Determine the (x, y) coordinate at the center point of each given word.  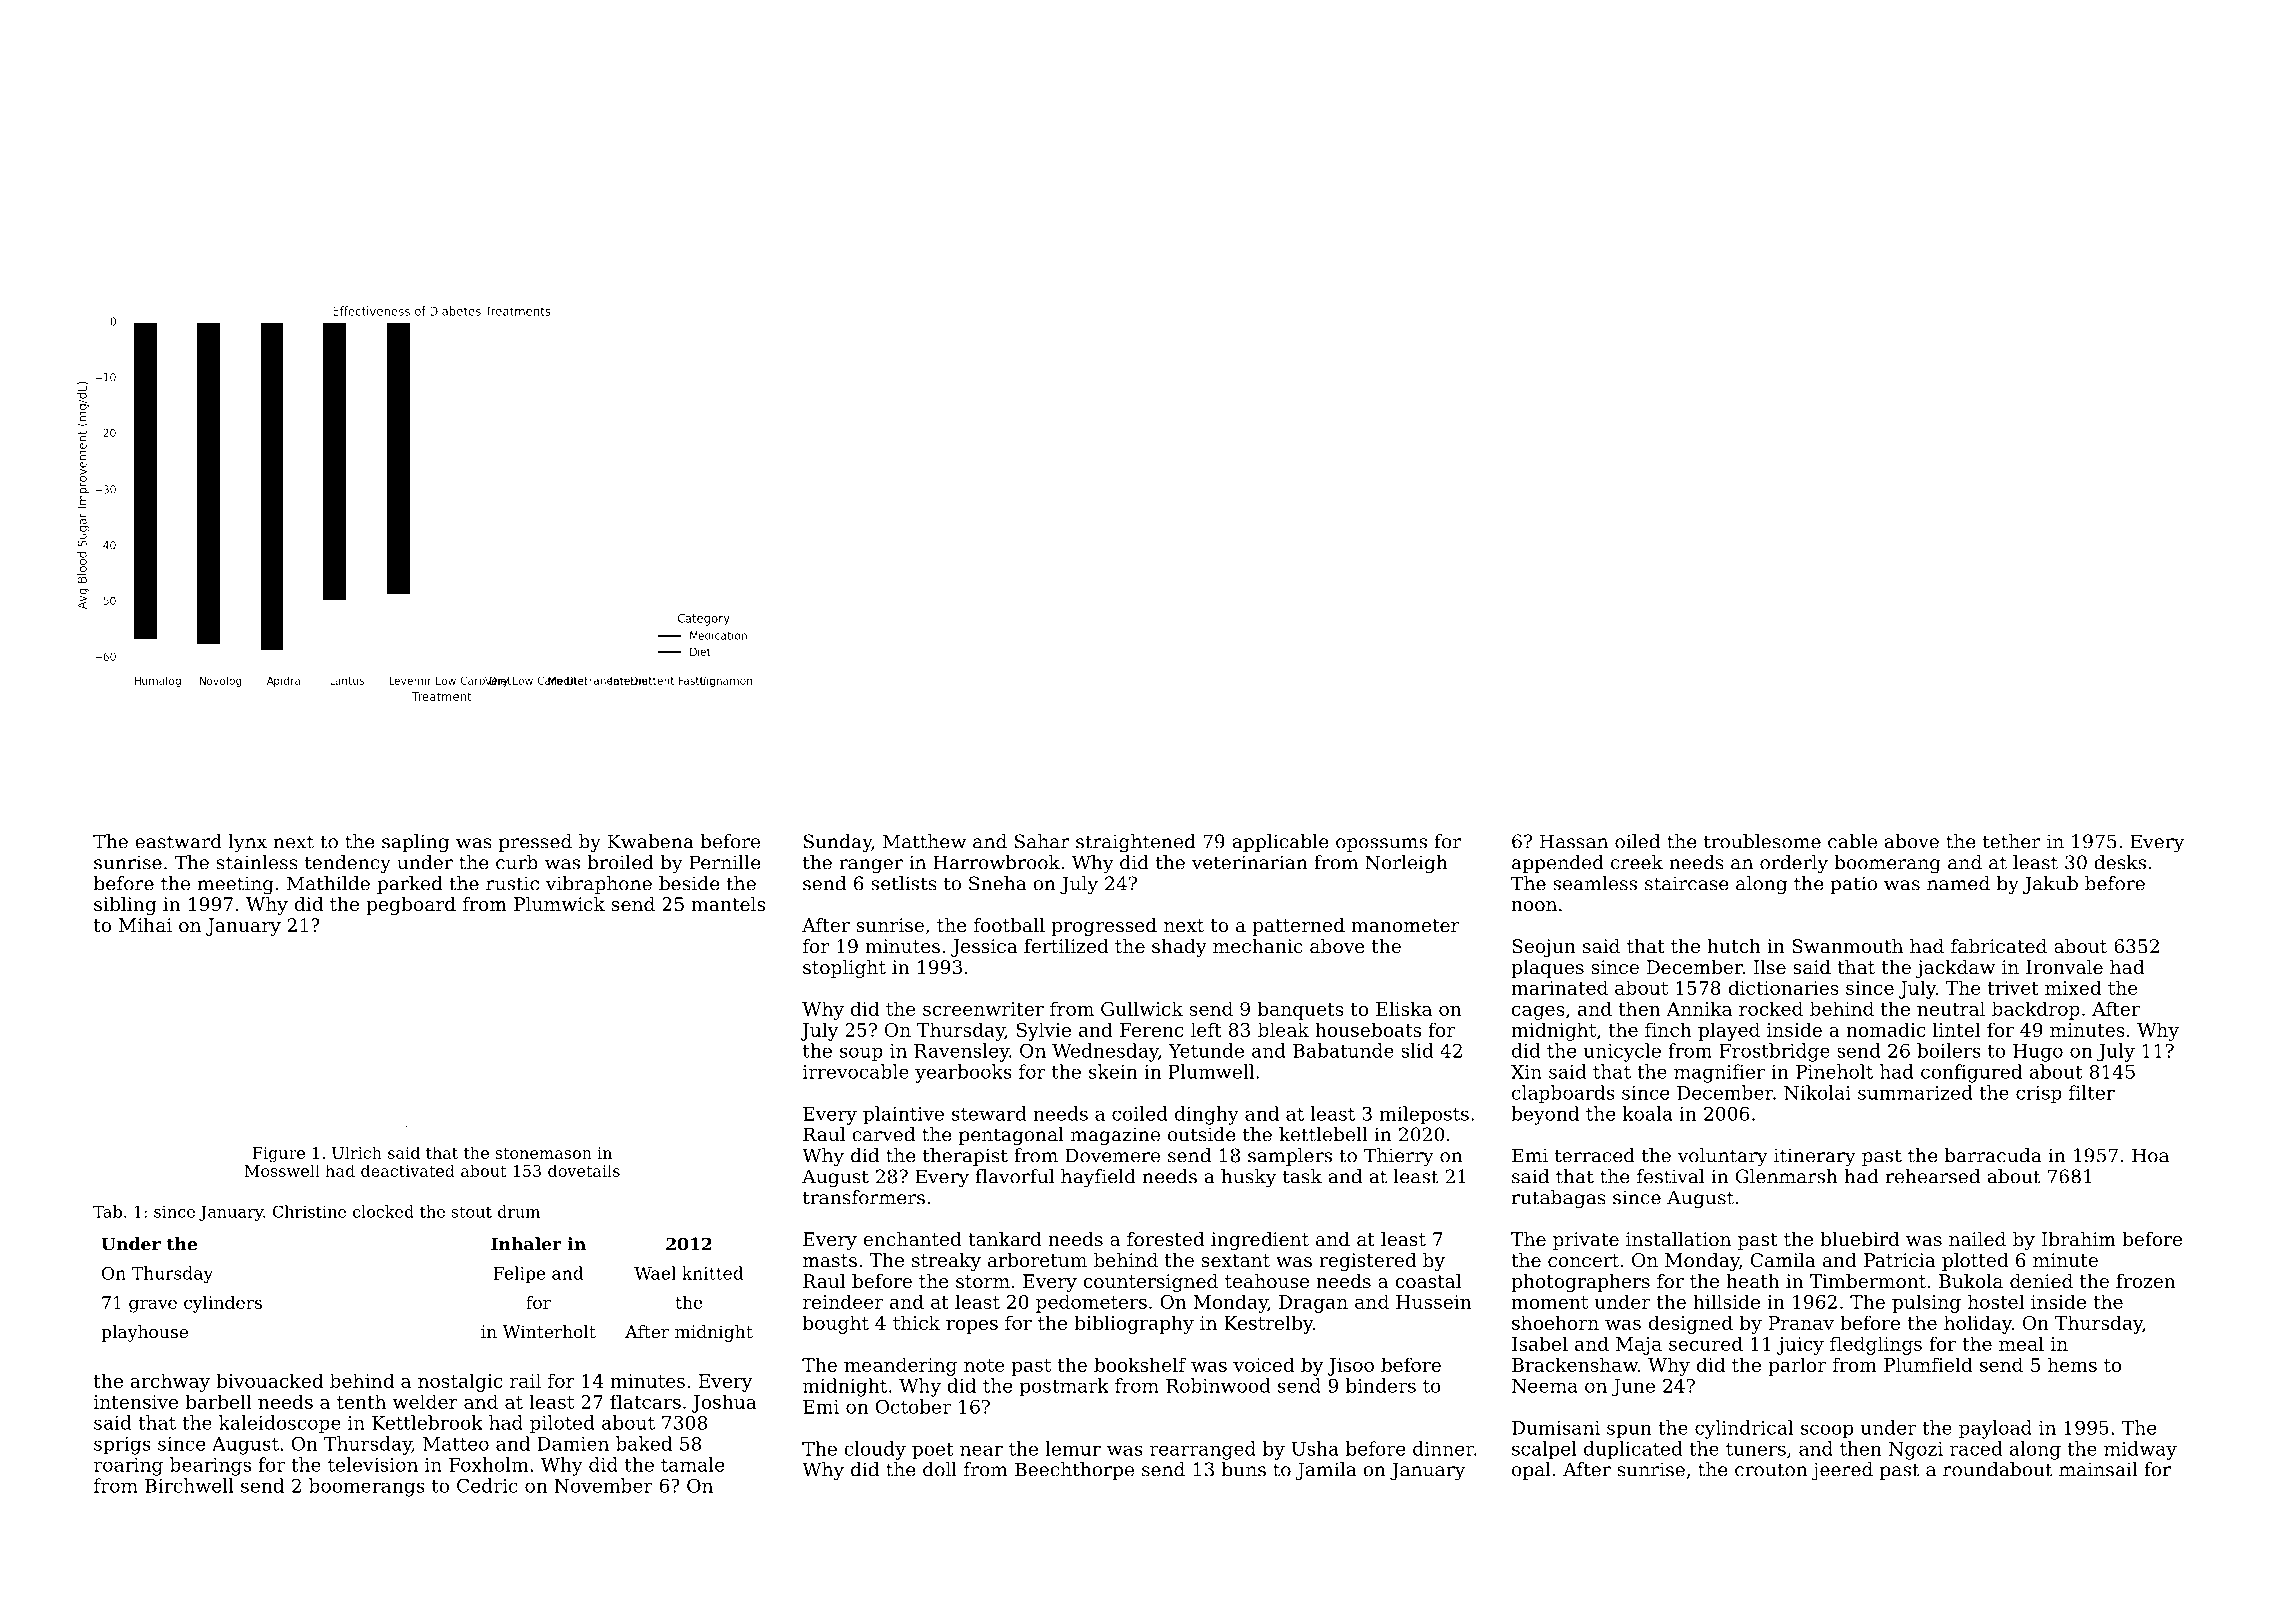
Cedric (487, 1485)
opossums (1381, 845)
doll (940, 1469)
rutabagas (1559, 1199)
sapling (415, 843)
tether (2011, 841)
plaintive (903, 1115)
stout (471, 1212)
